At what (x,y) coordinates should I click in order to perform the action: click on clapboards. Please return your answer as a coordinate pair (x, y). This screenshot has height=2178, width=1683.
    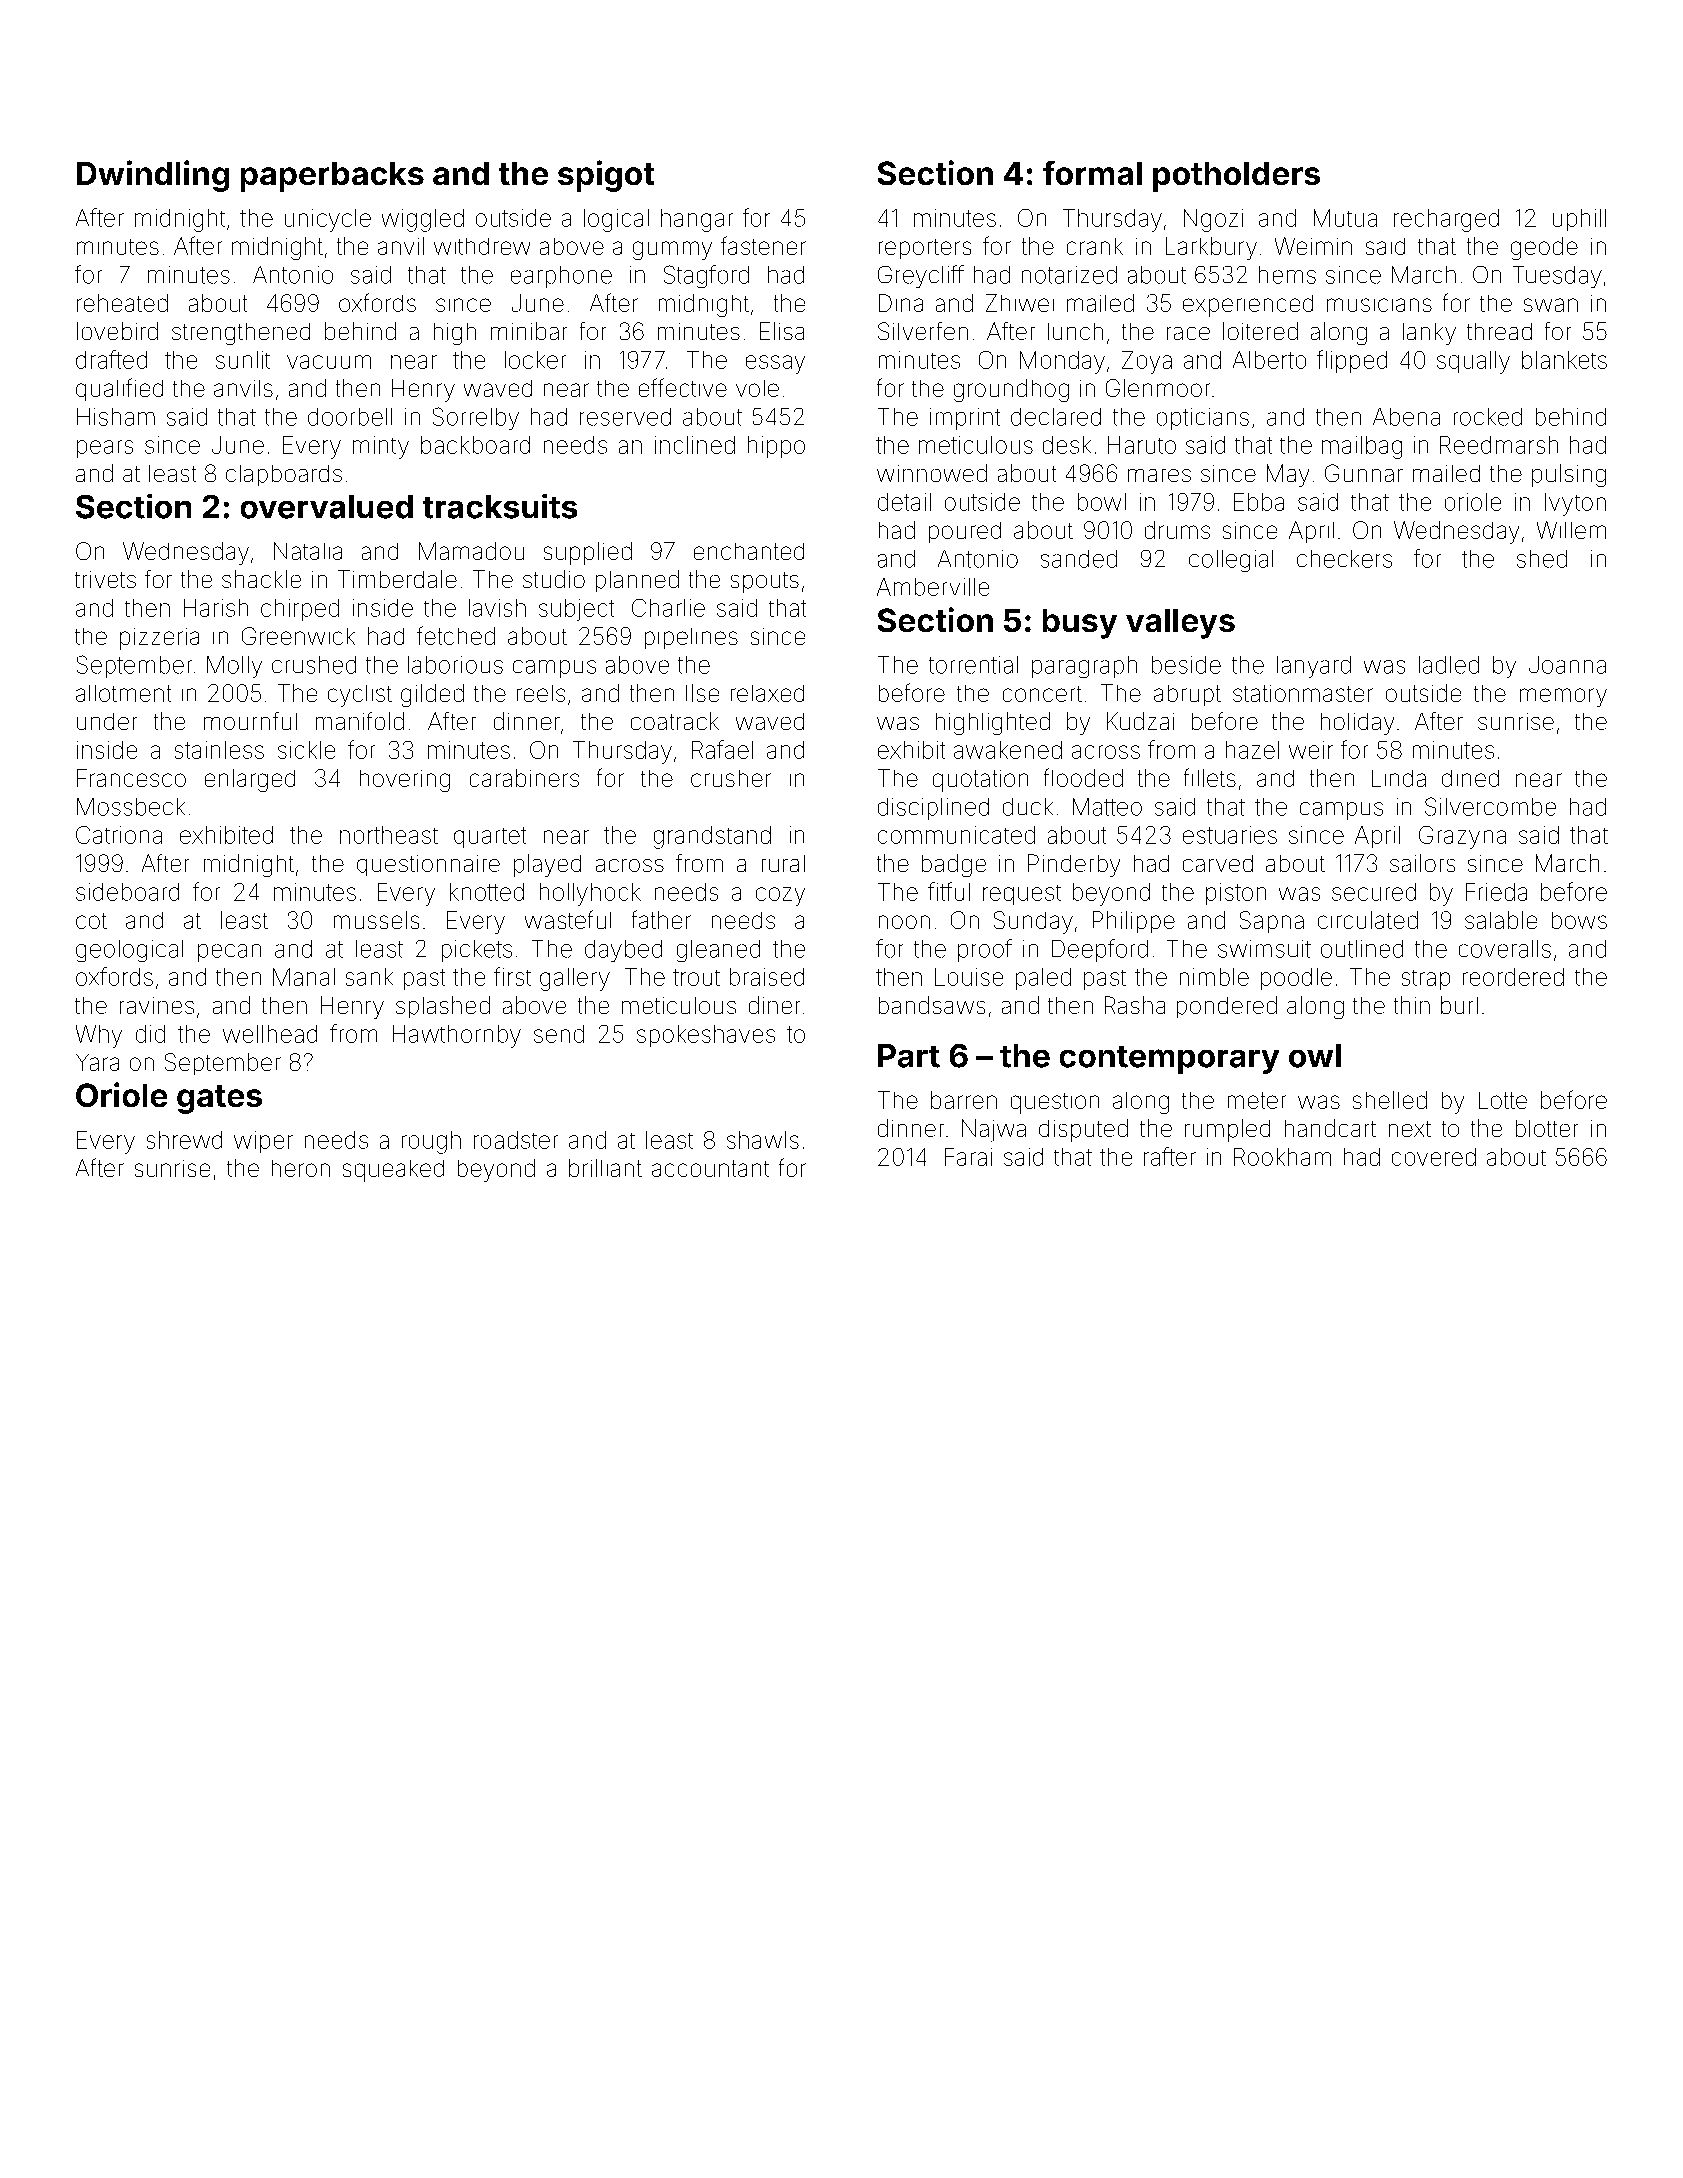
    Looking at the image, I should click on (284, 475).
